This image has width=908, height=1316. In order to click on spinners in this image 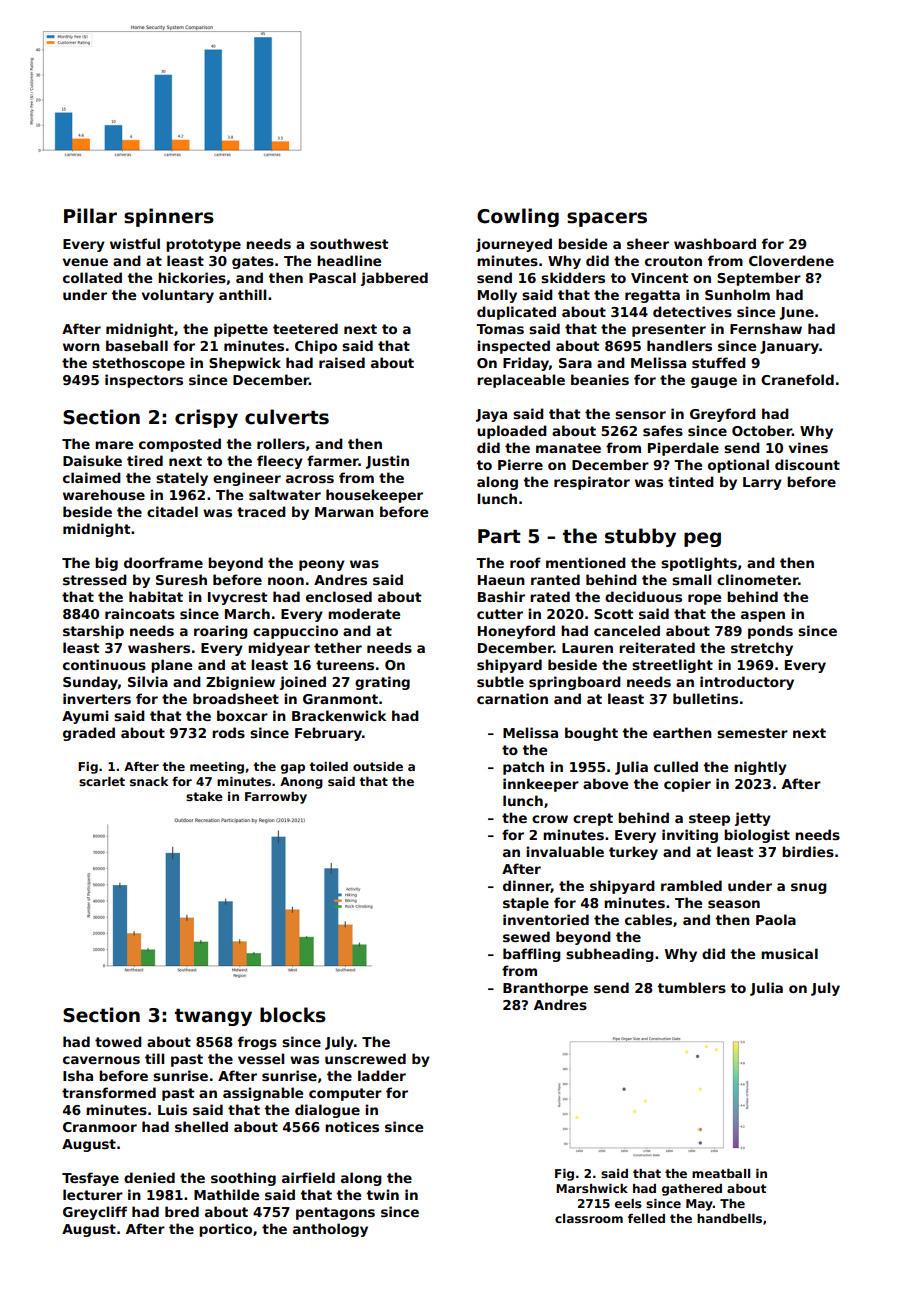, I will do `click(169, 217)`.
